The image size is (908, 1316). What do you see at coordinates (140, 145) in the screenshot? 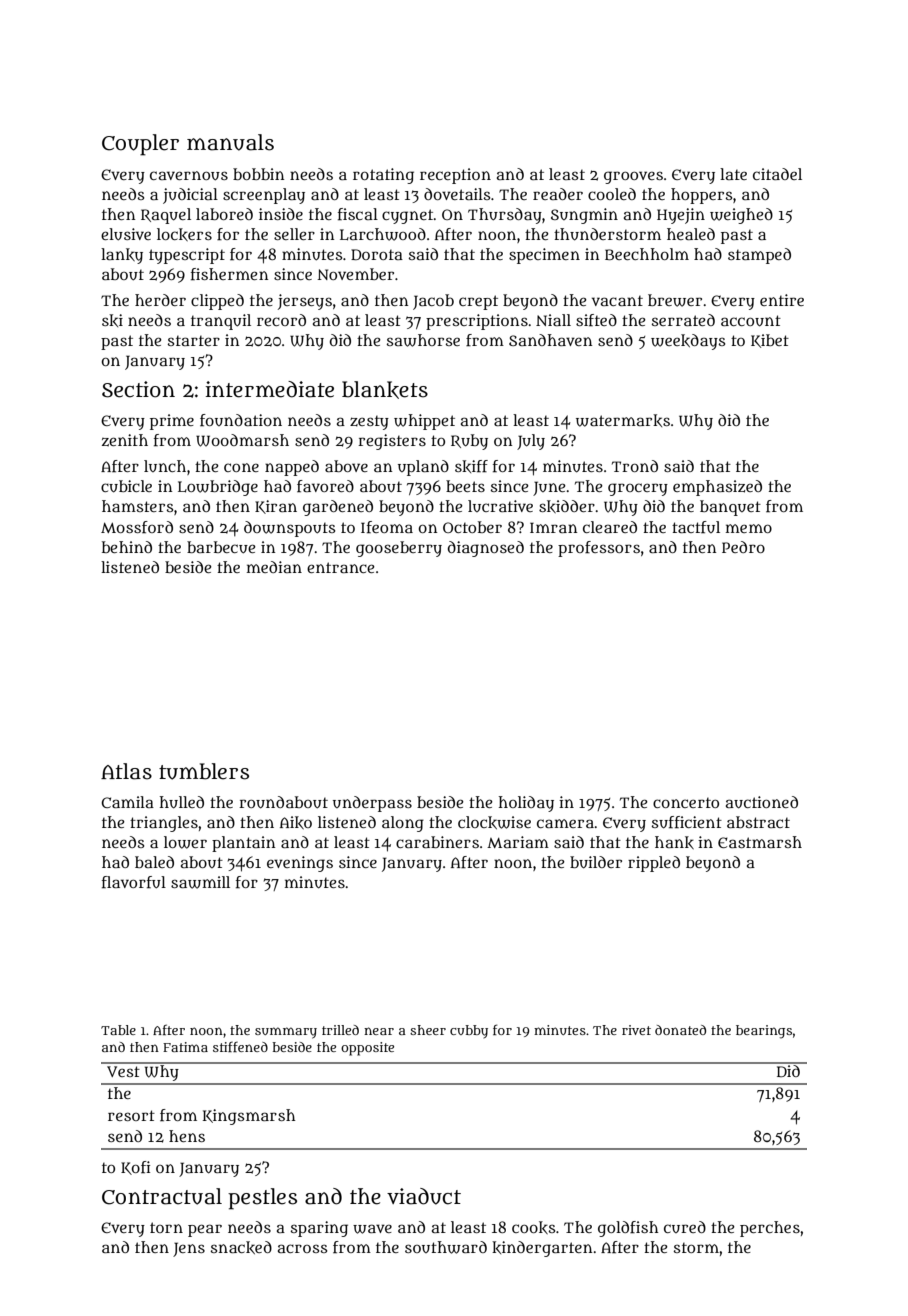
I see `Coupler` at bounding box center [140, 145].
